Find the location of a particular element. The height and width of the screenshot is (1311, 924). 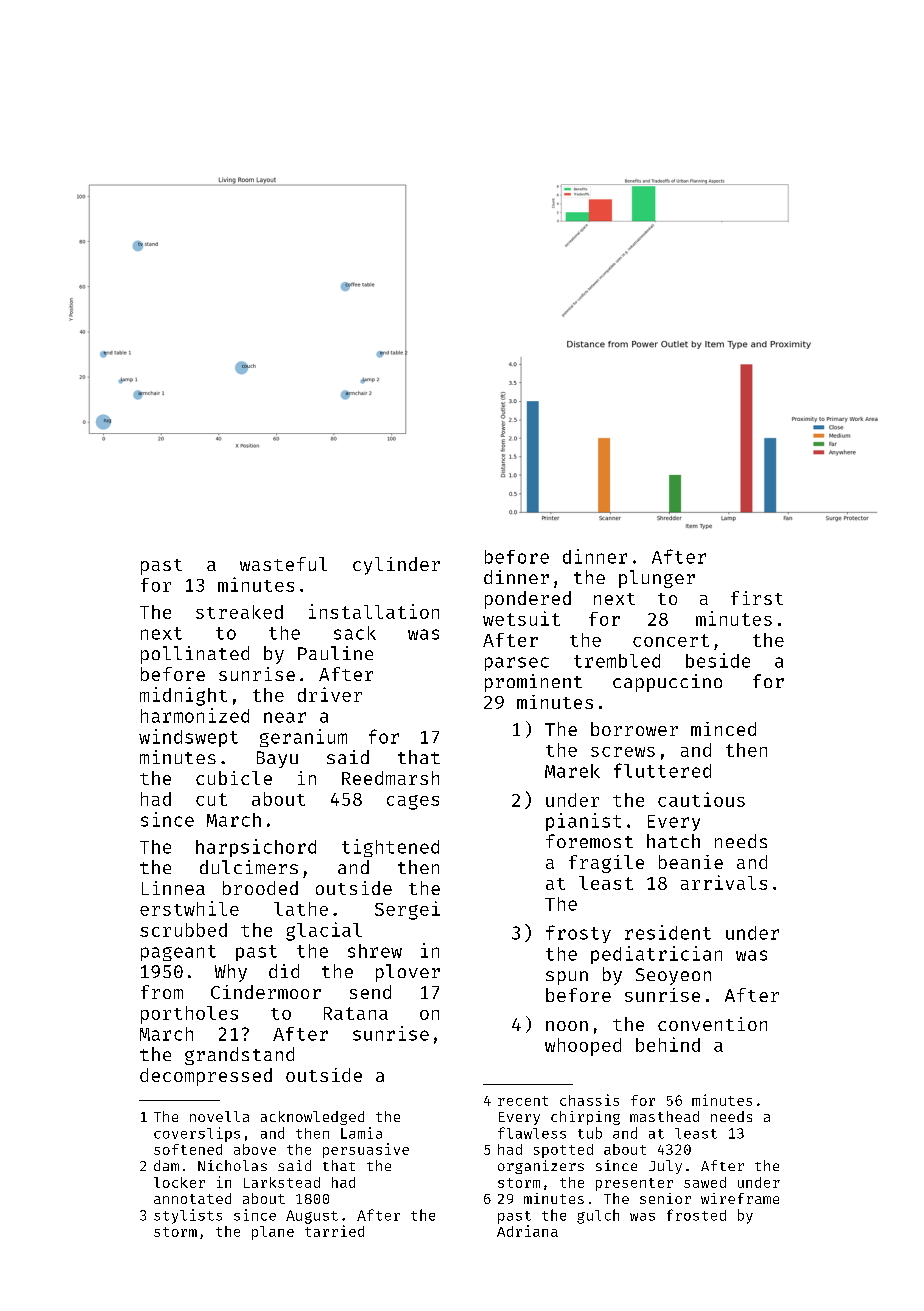

driver is located at coordinates (330, 694).
